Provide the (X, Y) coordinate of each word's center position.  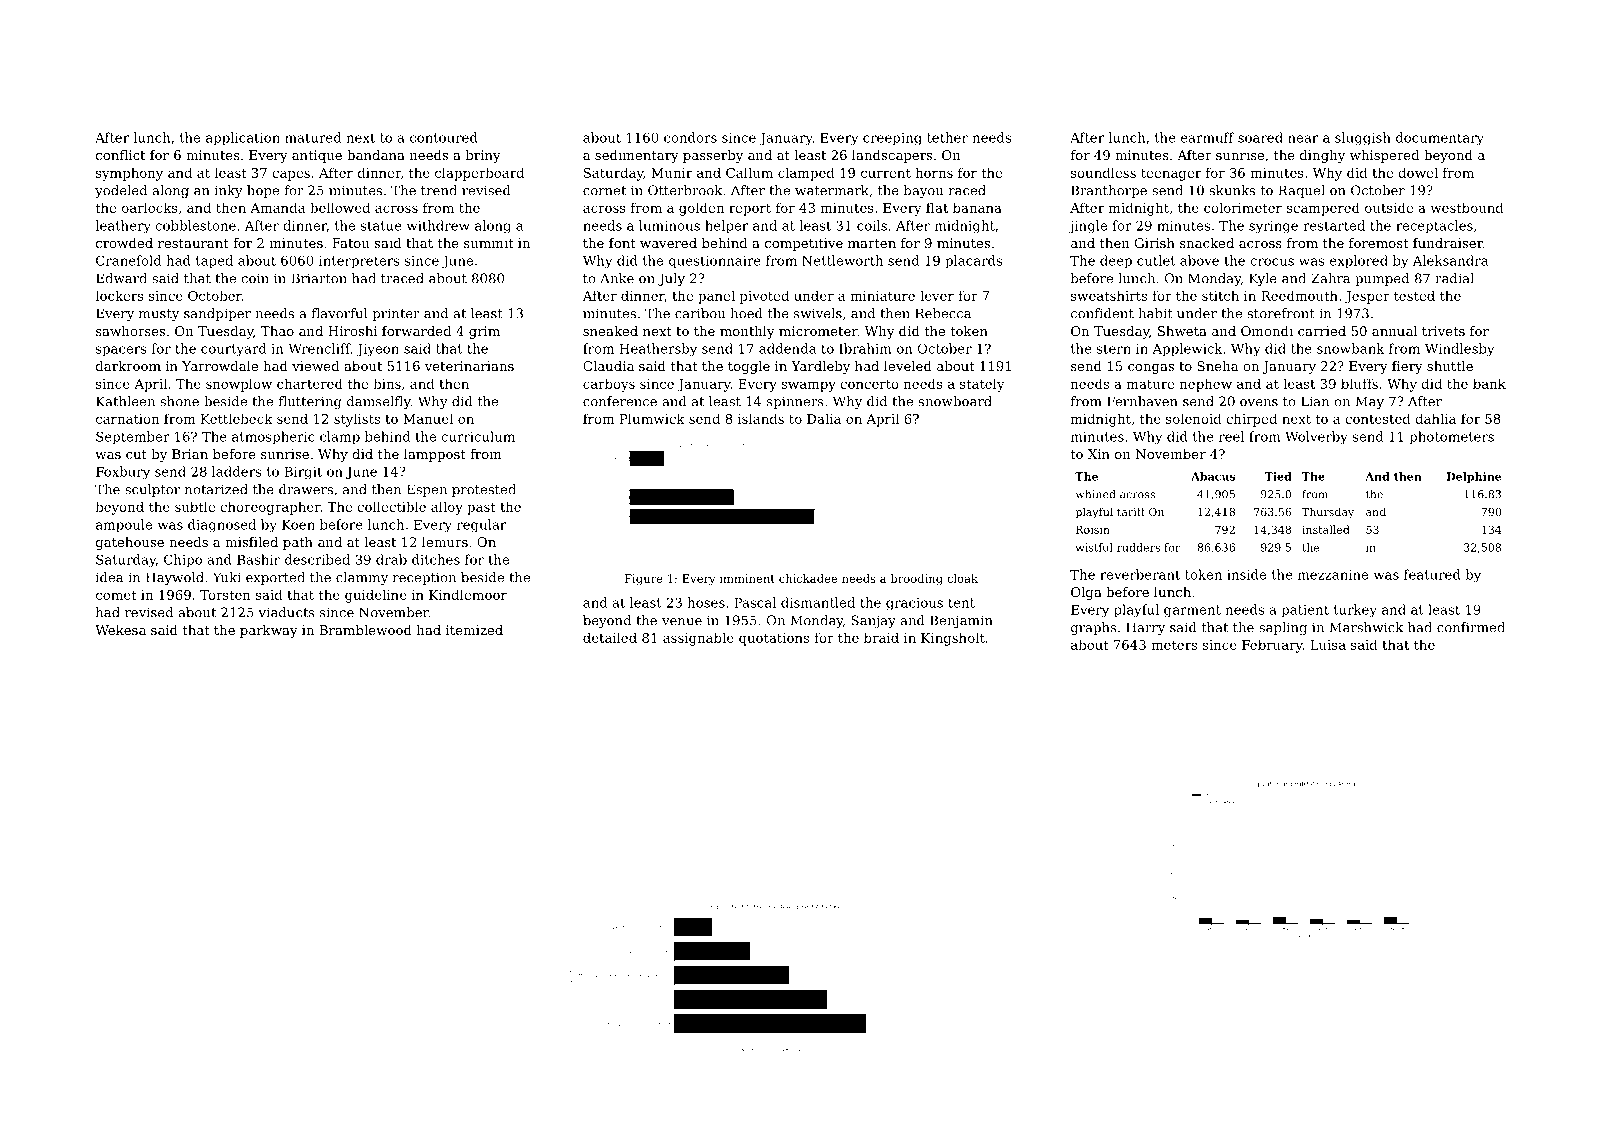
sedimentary (637, 156)
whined (1095, 494)
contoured (444, 137)
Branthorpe (1109, 191)
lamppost (435, 455)
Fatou (350, 243)
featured (1432, 574)
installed (1326, 529)
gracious (914, 604)
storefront (1281, 313)
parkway (269, 631)
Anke (617, 278)
